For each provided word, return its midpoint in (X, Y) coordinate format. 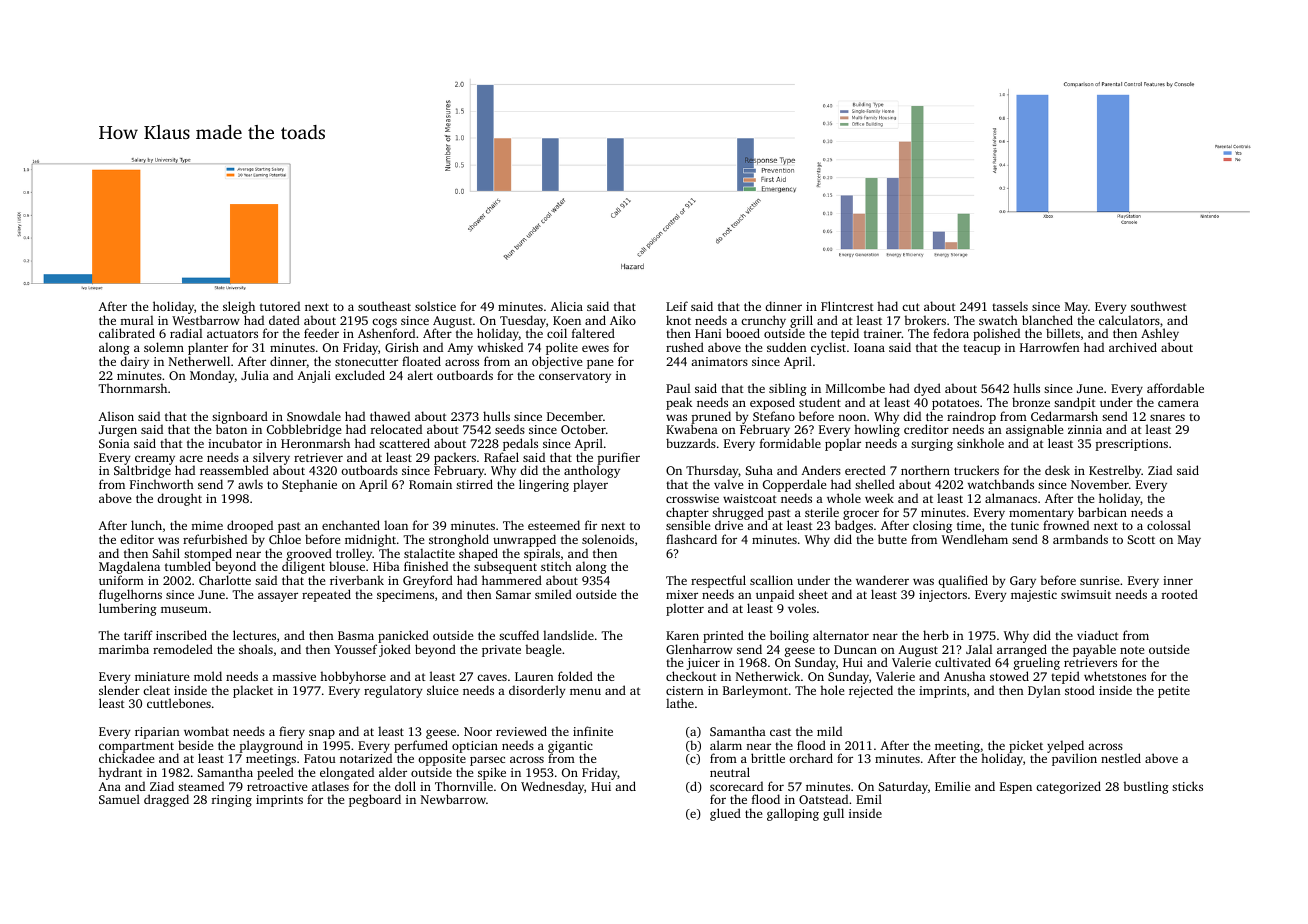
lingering (544, 486)
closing (932, 526)
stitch (556, 566)
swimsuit (1086, 594)
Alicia (566, 306)
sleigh (239, 307)
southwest (1159, 306)
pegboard (375, 800)
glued (725, 814)
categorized (1068, 787)
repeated (326, 595)
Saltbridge (142, 473)
